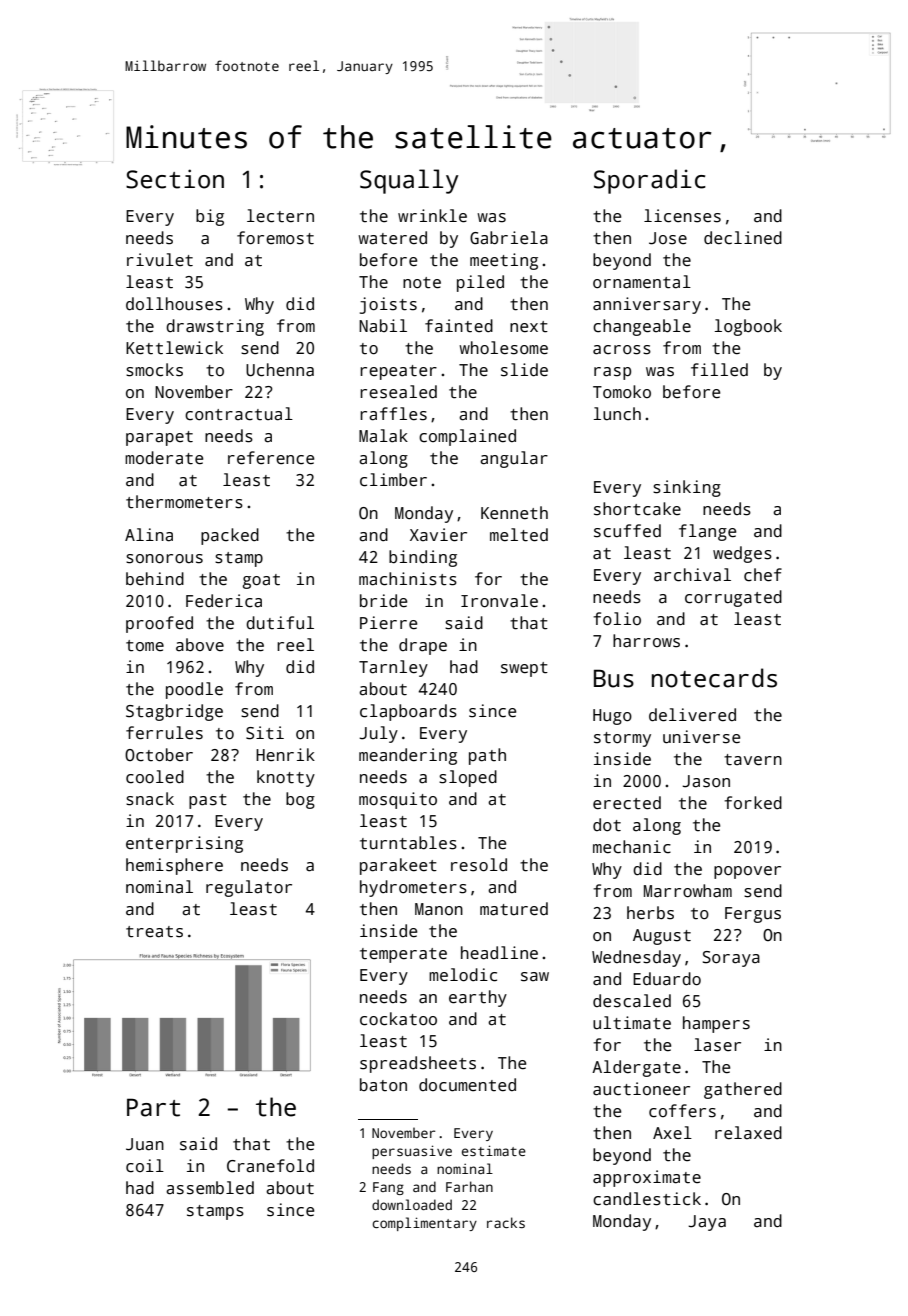 The image size is (908, 1316). What do you see at coordinates (733, 598) in the screenshot?
I see `corrugated` at bounding box center [733, 598].
